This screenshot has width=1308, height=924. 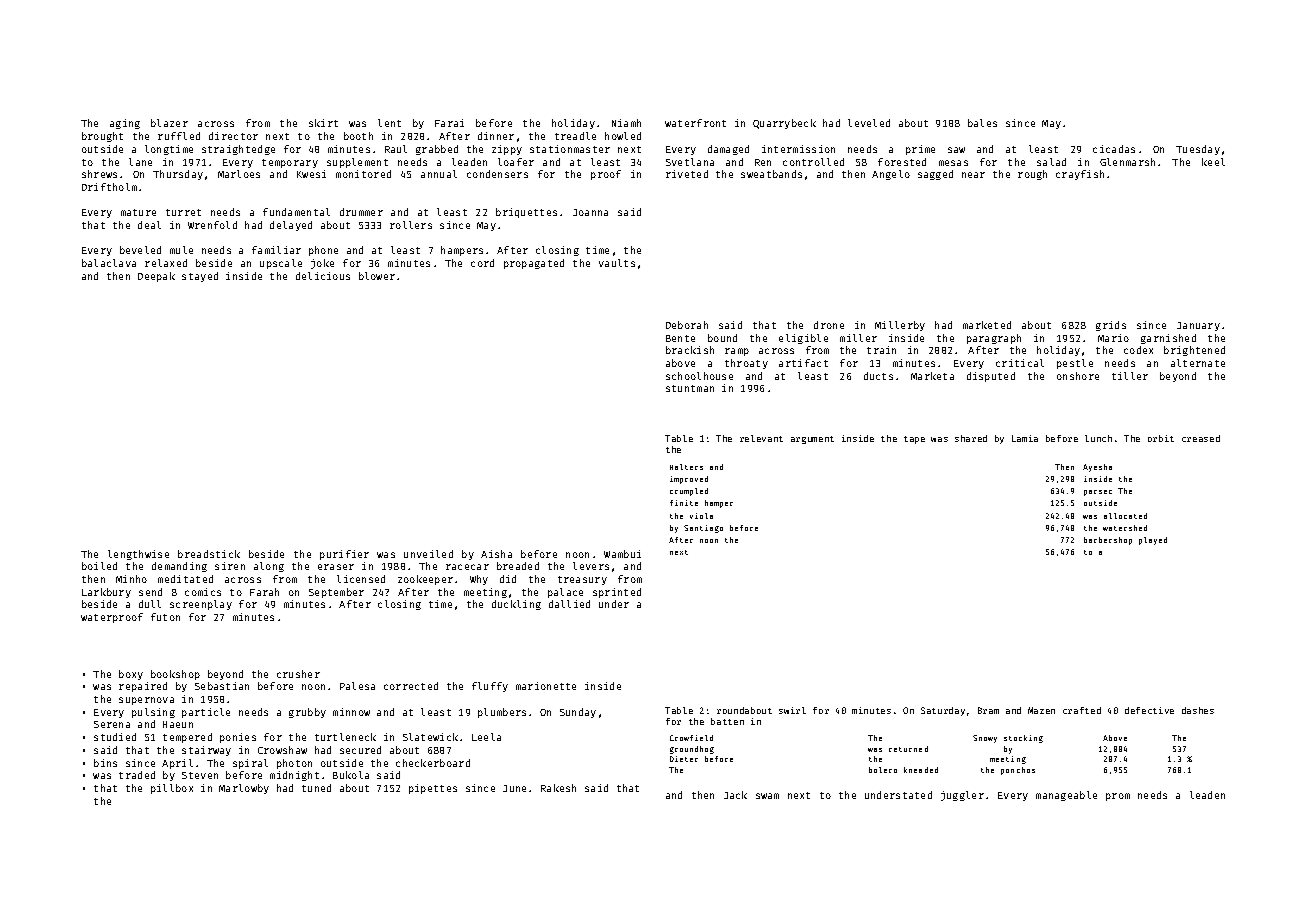 What do you see at coordinates (920, 150) in the screenshot?
I see `prime` at bounding box center [920, 150].
